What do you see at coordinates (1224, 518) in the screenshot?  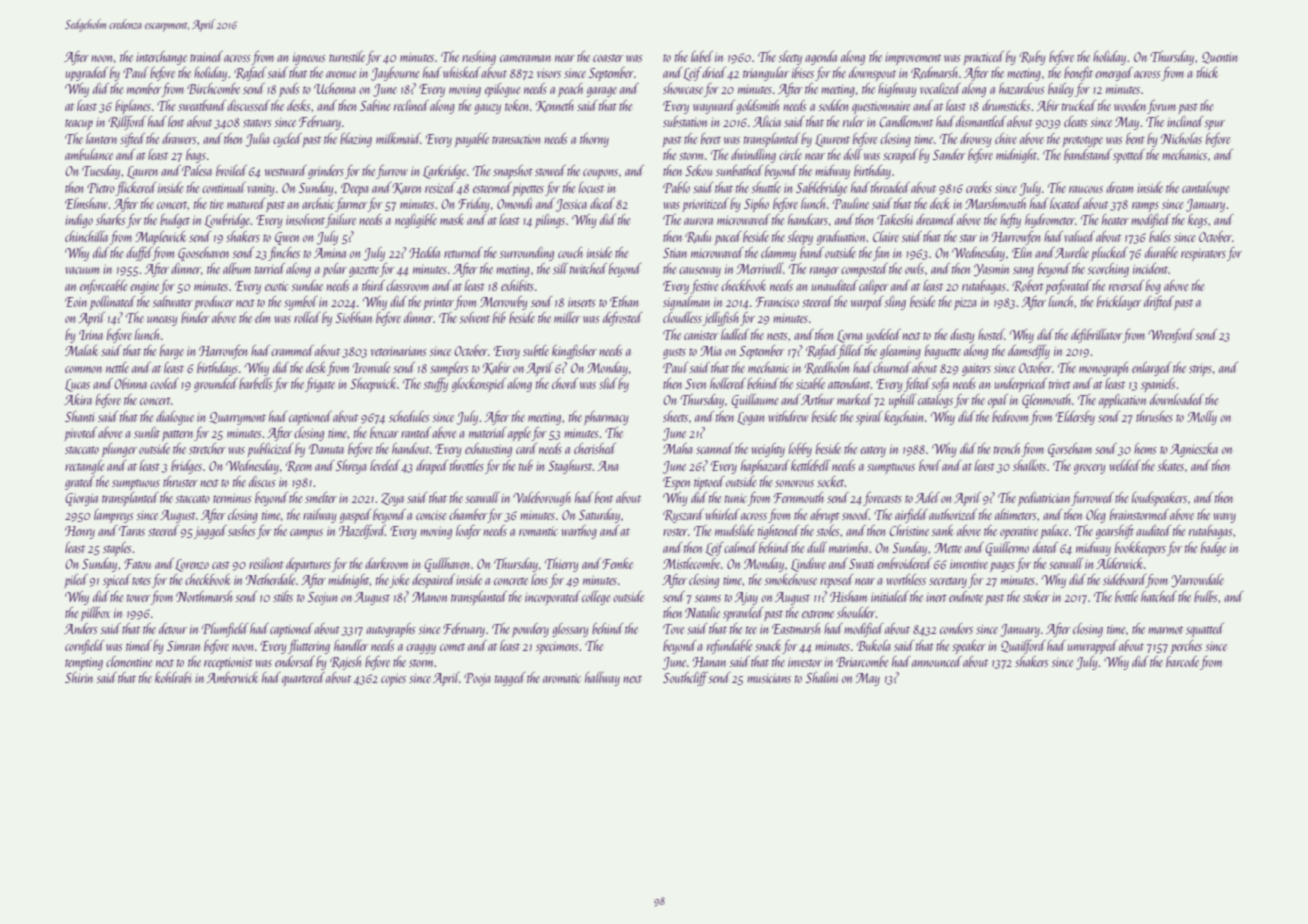 I see `wavy` at bounding box center [1224, 518].
